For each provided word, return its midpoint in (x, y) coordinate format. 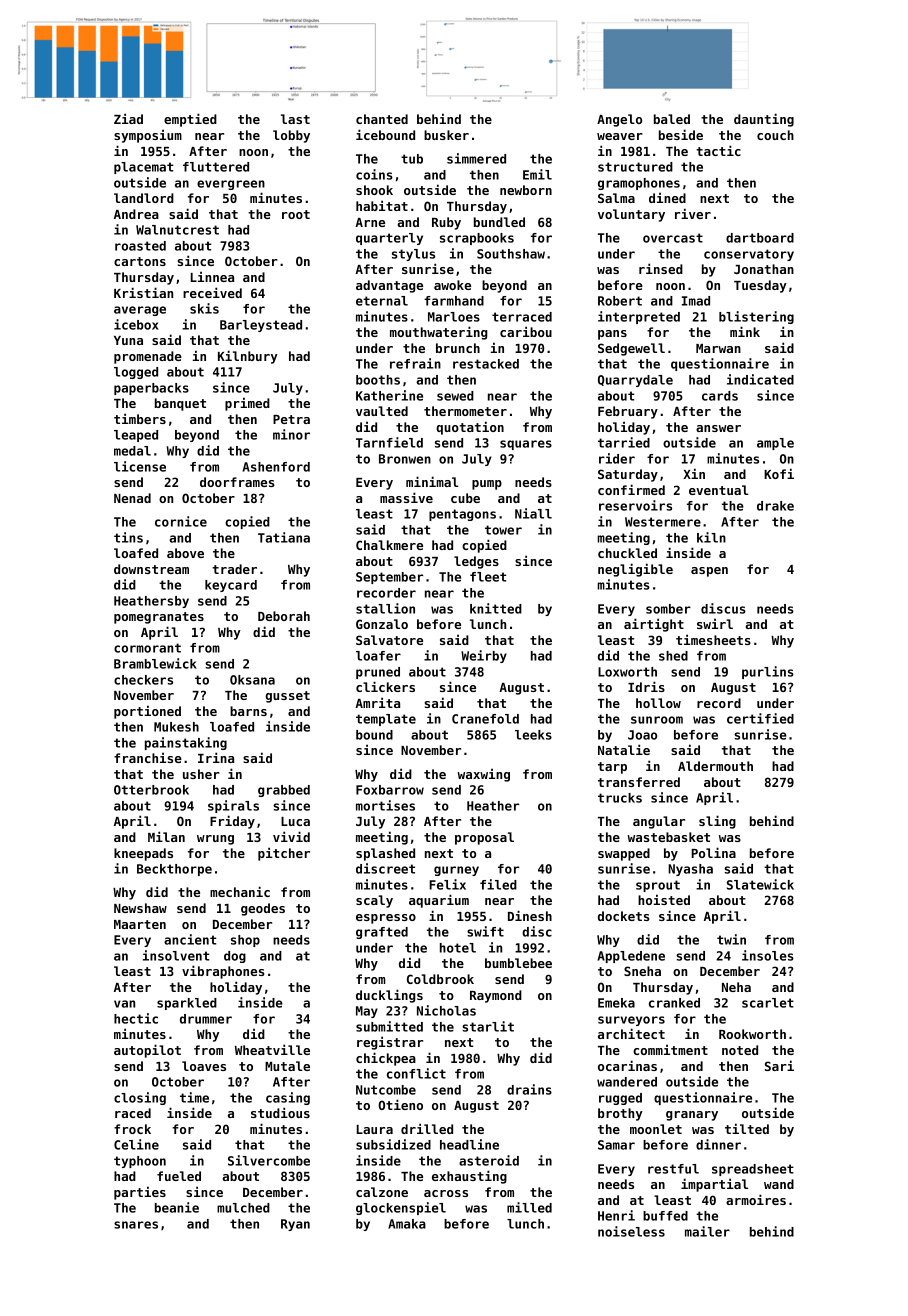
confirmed (631, 489)
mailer (707, 1231)
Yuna (128, 340)
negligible (635, 570)
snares (136, 1225)
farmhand (454, 301)
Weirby (484, 656)
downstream (151, 569)
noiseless (631, 1231)
